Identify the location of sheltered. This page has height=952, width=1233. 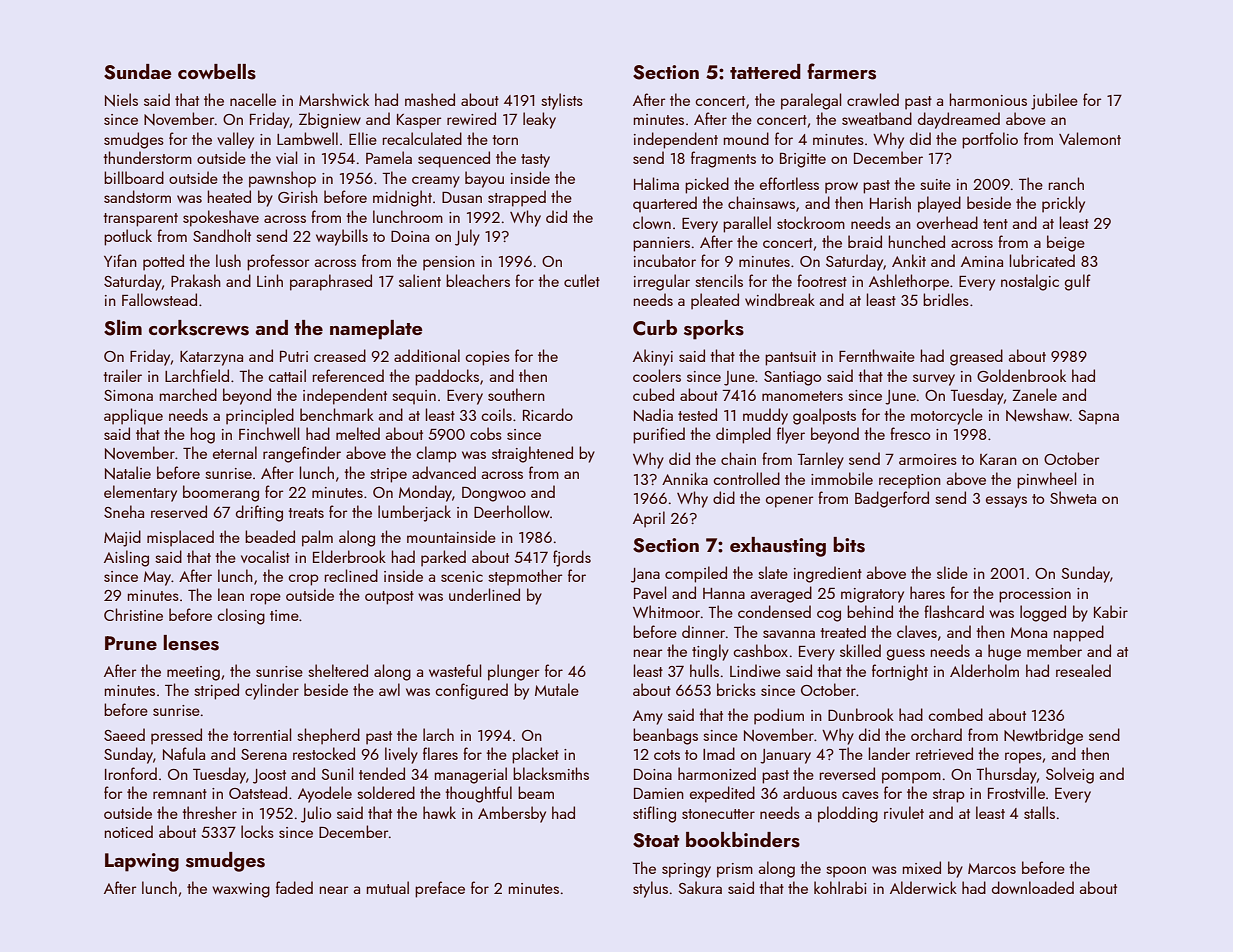
(338, 670).
